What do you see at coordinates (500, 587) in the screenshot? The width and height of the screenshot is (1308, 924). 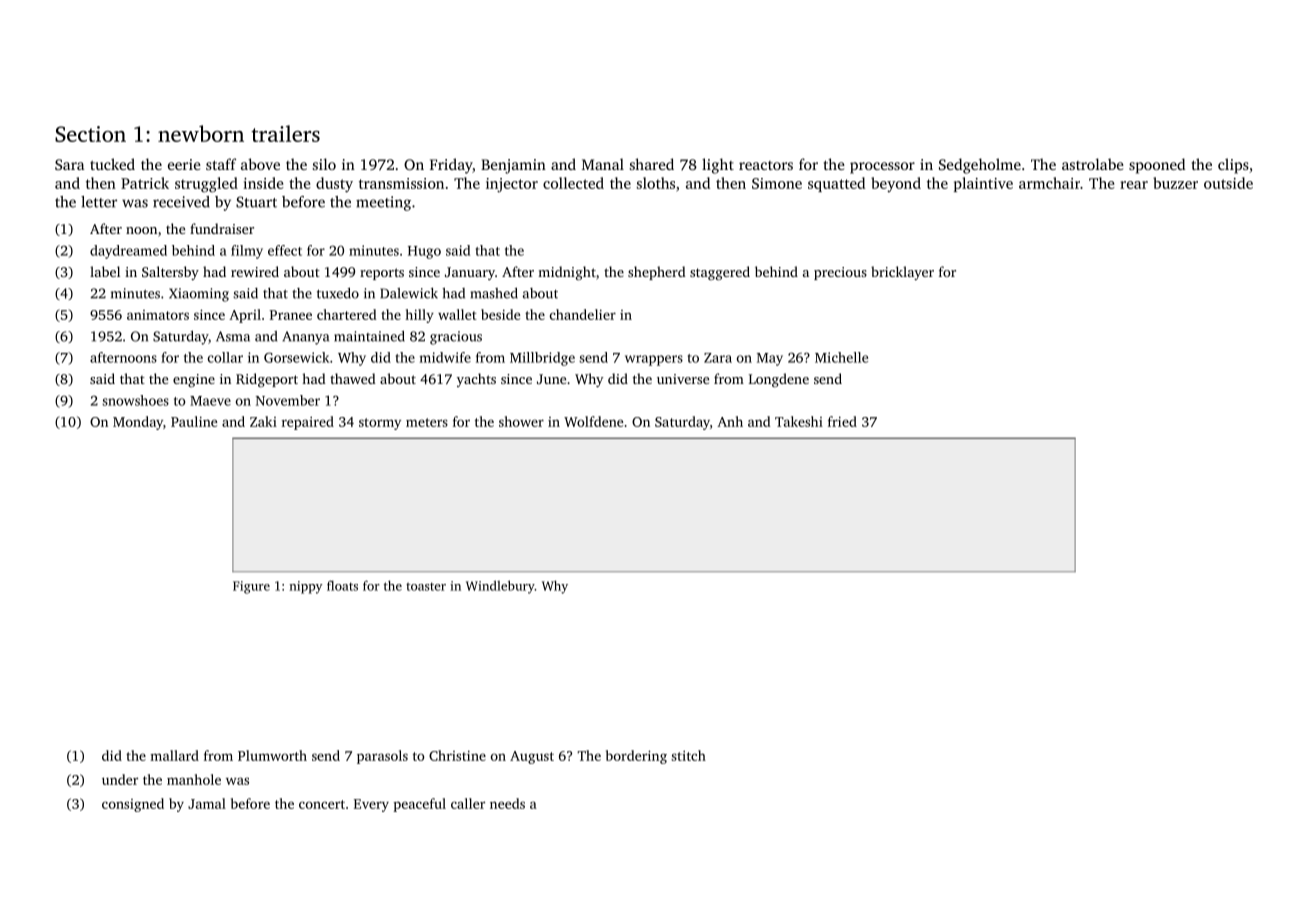 I see `Windlebury` at bounding box center [500, 587].
